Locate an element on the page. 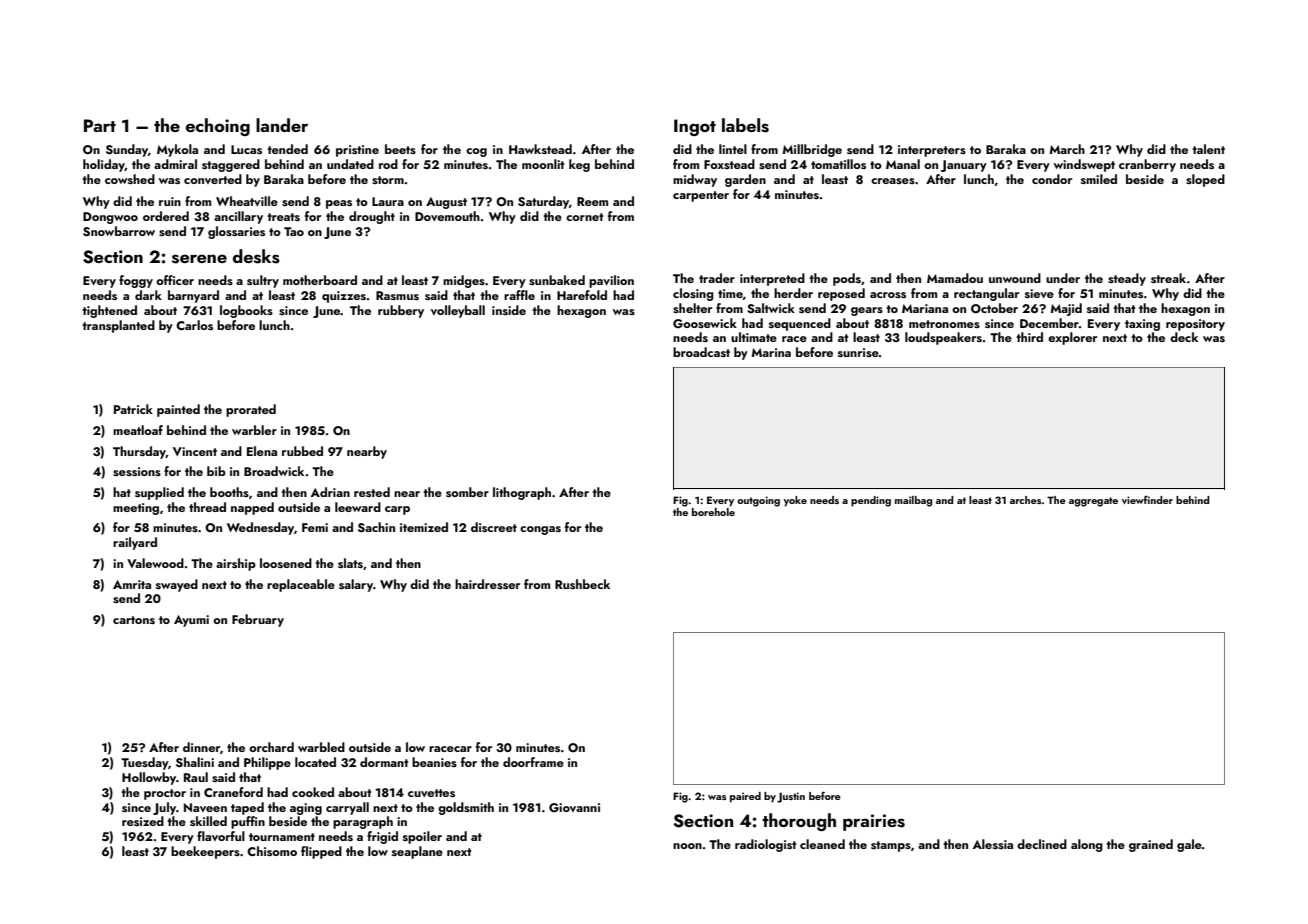  January is located at coordinates (964, 166).
